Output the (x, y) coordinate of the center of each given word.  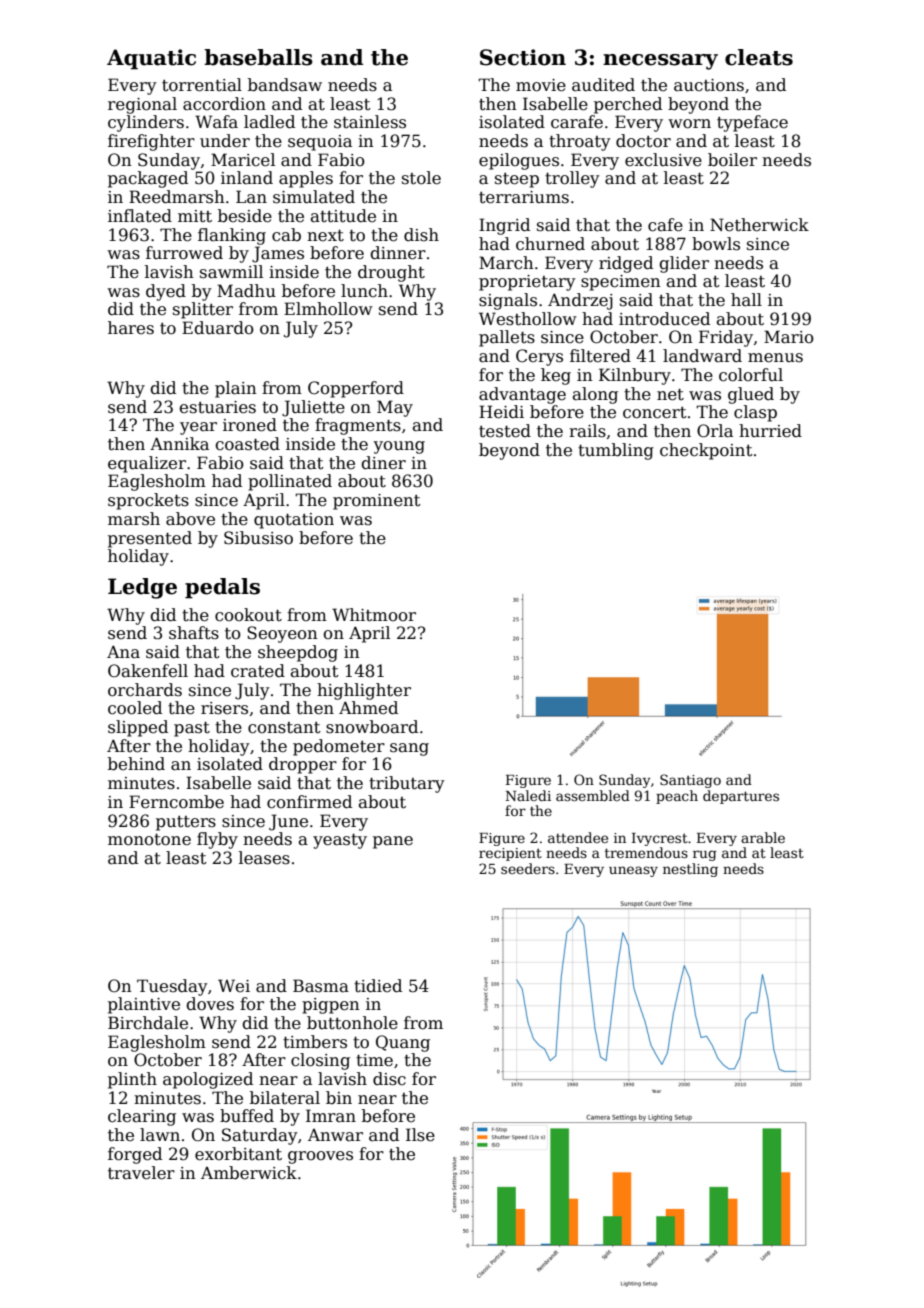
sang (409, 749)
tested (505, 431)
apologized (208, 1080)
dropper (303, 765)
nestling (690, 870)
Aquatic (151, 59)
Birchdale (148, 1023)
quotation (294, 521)
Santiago (690, 781)
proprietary (527, 283)
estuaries (217, 407)
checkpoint (706, 451)
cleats (759, 57)
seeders (528, 868)
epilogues (519, 161)
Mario (789, 337)
